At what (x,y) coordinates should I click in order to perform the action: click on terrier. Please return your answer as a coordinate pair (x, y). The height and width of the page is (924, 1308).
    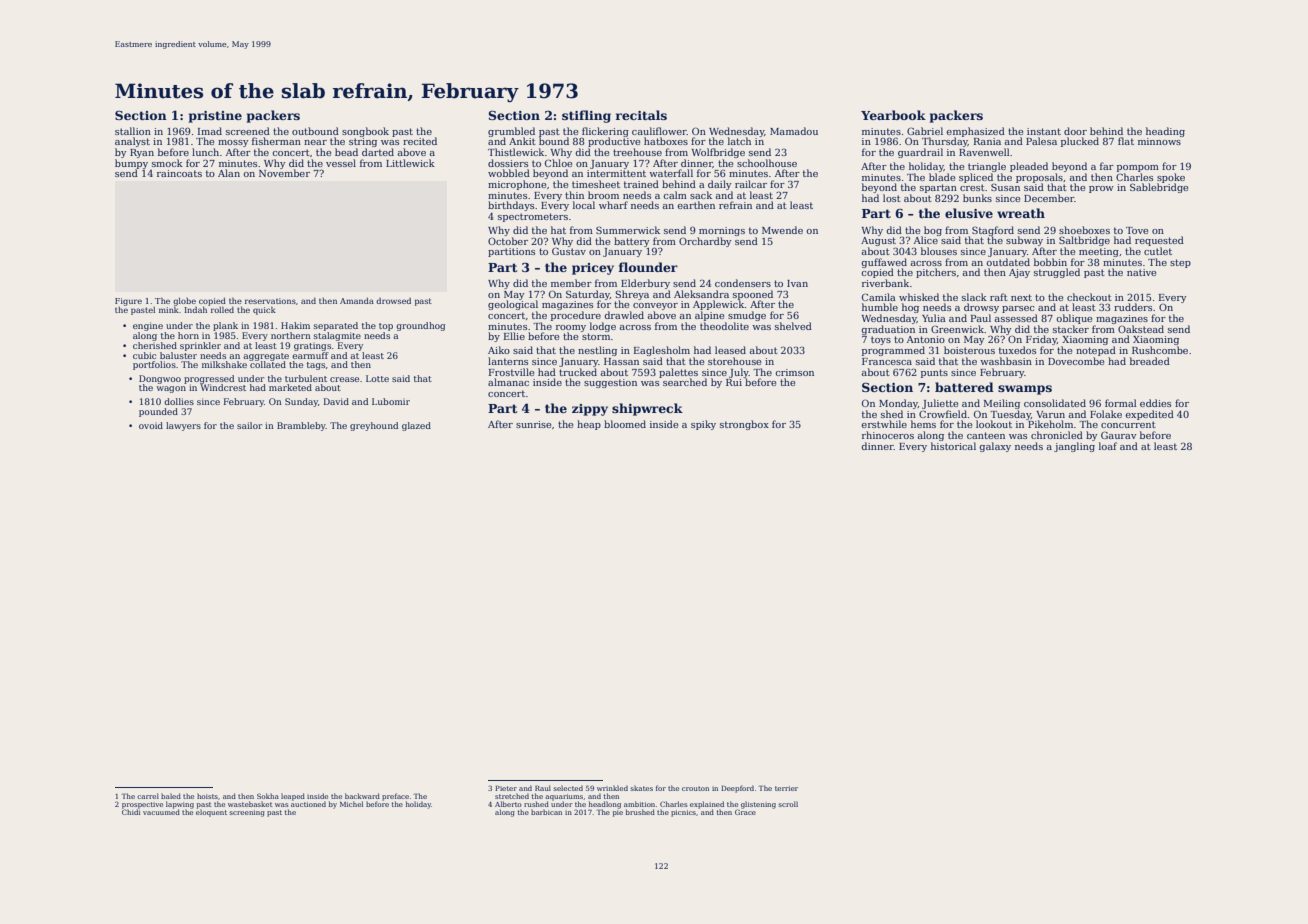
    Looking at the image, I should click on (786, 788).
